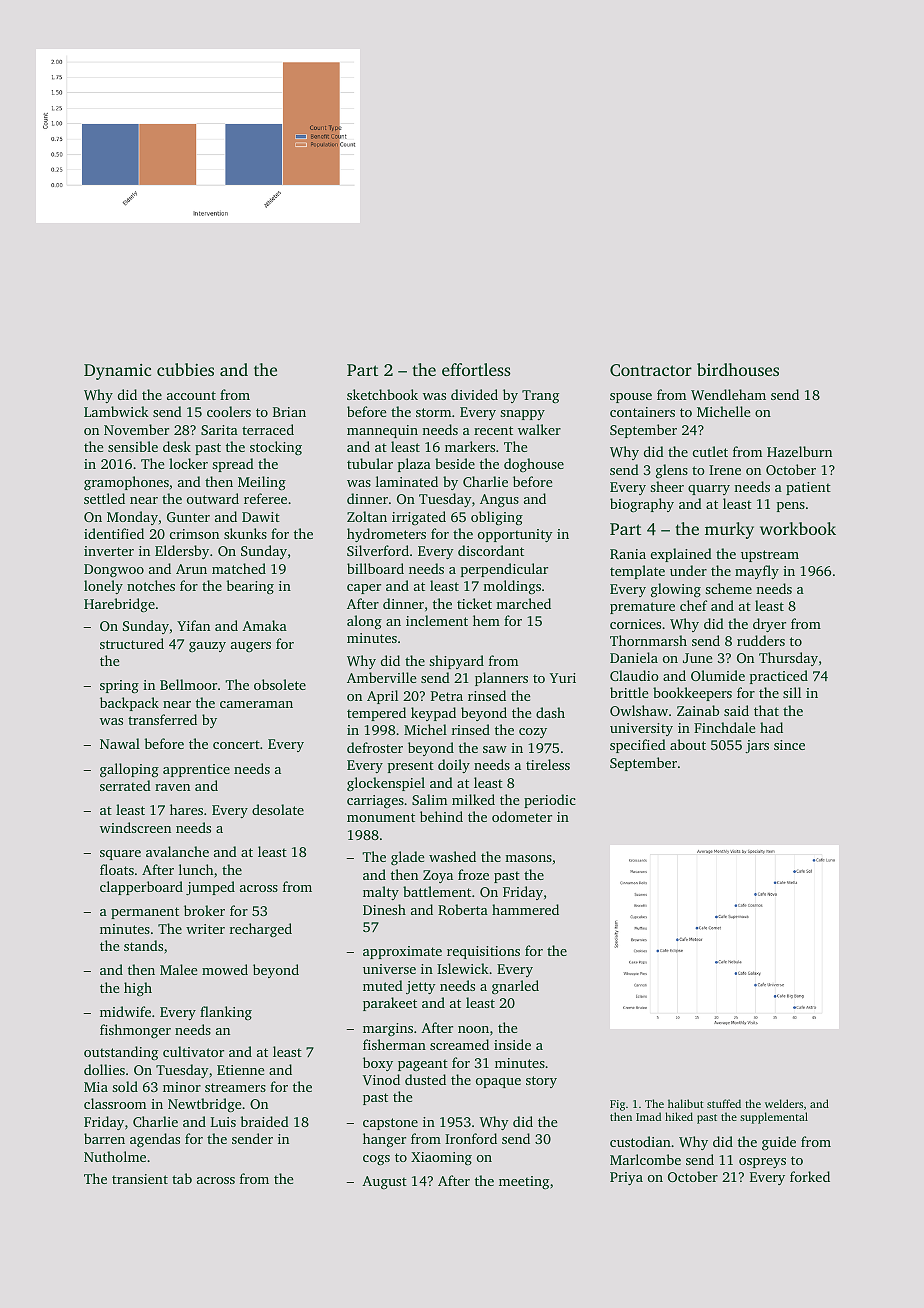 The image size is (924, 1308). Describe the element at coordinates (383, 985) in the document. I see `muted` at that location.
